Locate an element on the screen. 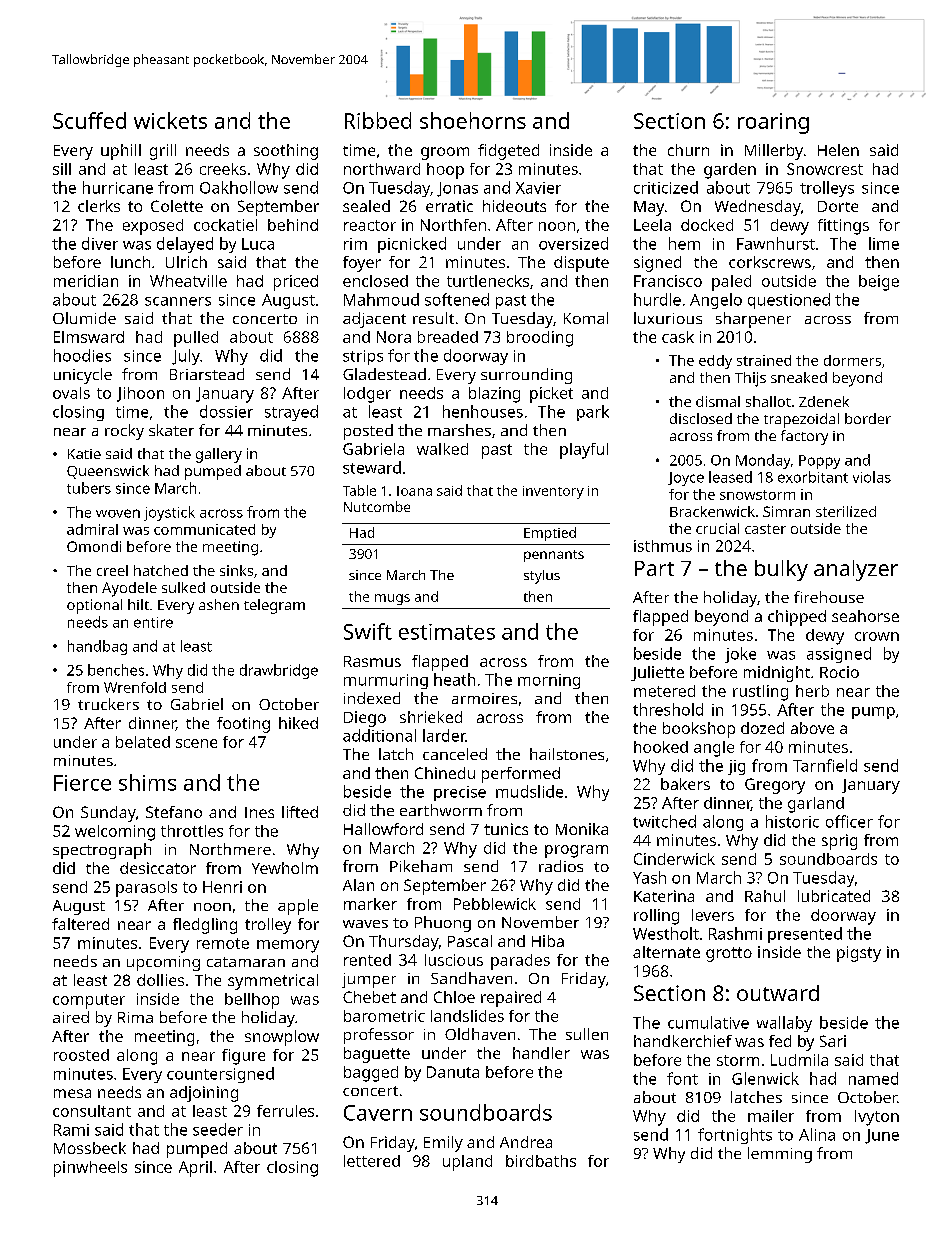 This screenshot has height=1233, width=952. wickets is located at coordinates (170, 120).
